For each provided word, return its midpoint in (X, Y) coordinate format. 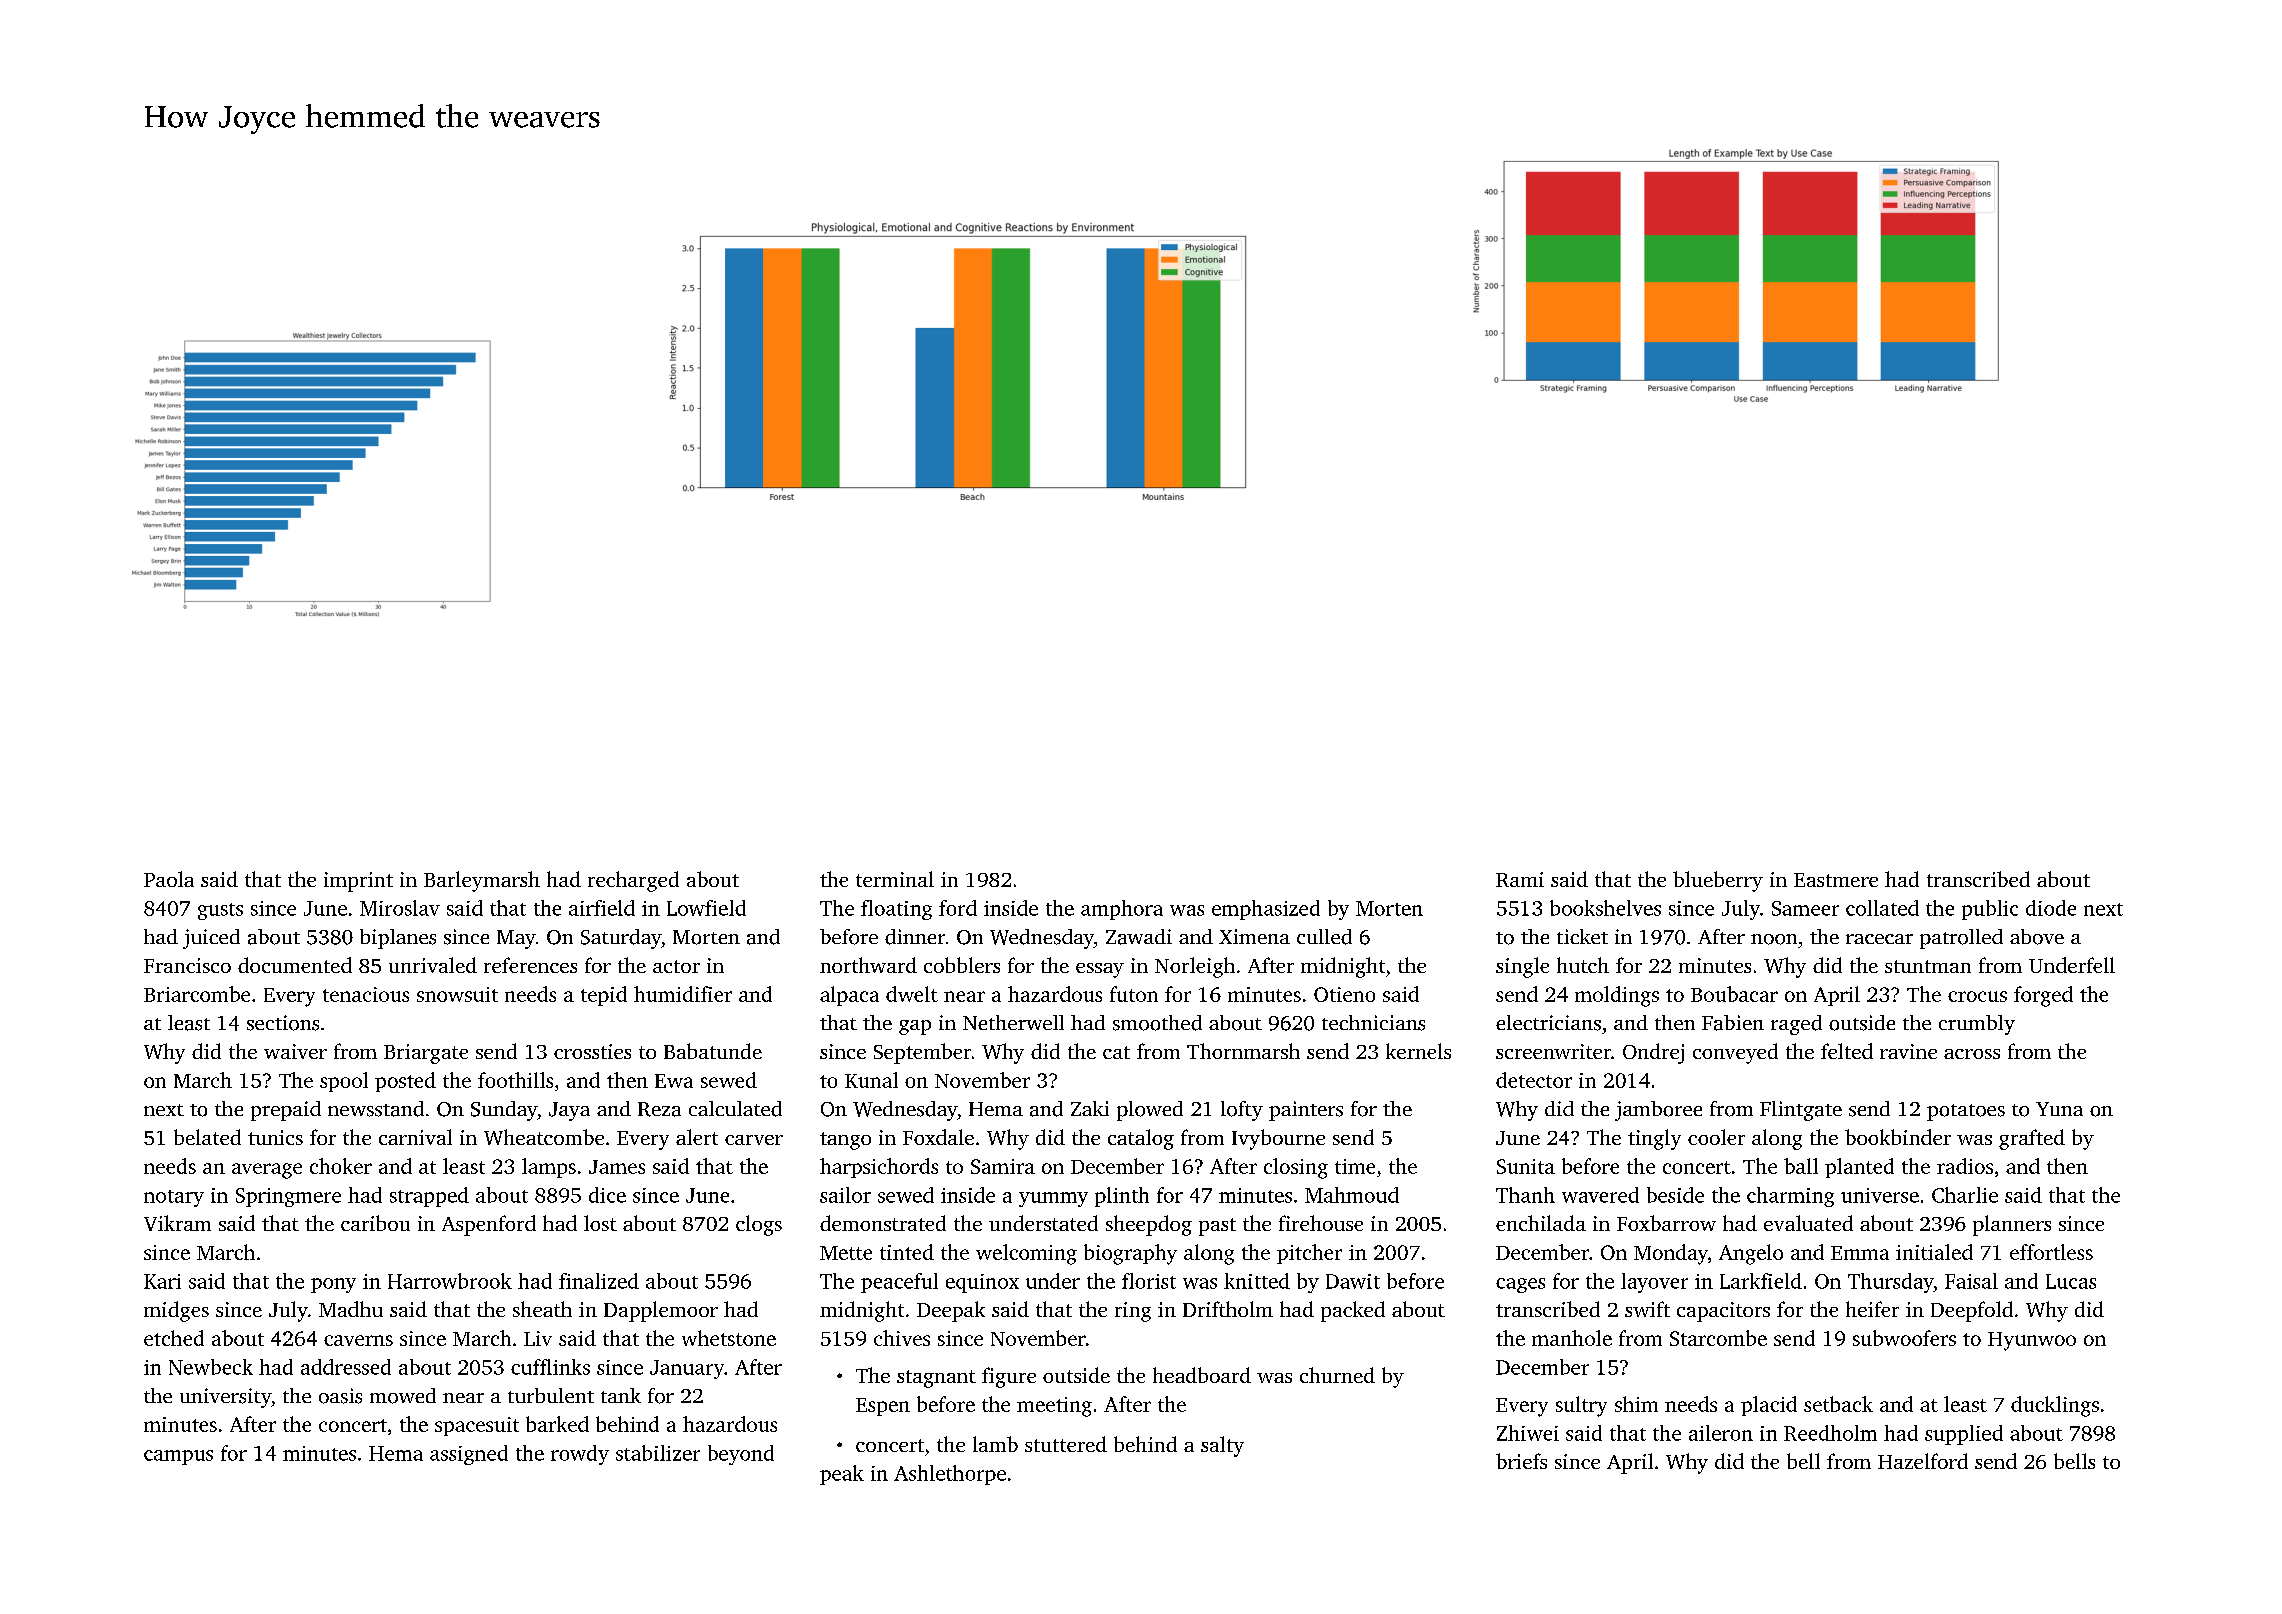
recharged (633, 881)
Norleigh (1195, 967)
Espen (883, 1407)
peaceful (899, 1283)
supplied (1964, 1435)
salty (1222, 1446)
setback (1838, 1404)
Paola (169, 879)
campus (178, 1457)
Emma (1860, 1253)
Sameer (1805, 908)
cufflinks (550, 1367)
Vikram (177, 1223)
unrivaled (433, 965)
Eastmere (1836, 880)
